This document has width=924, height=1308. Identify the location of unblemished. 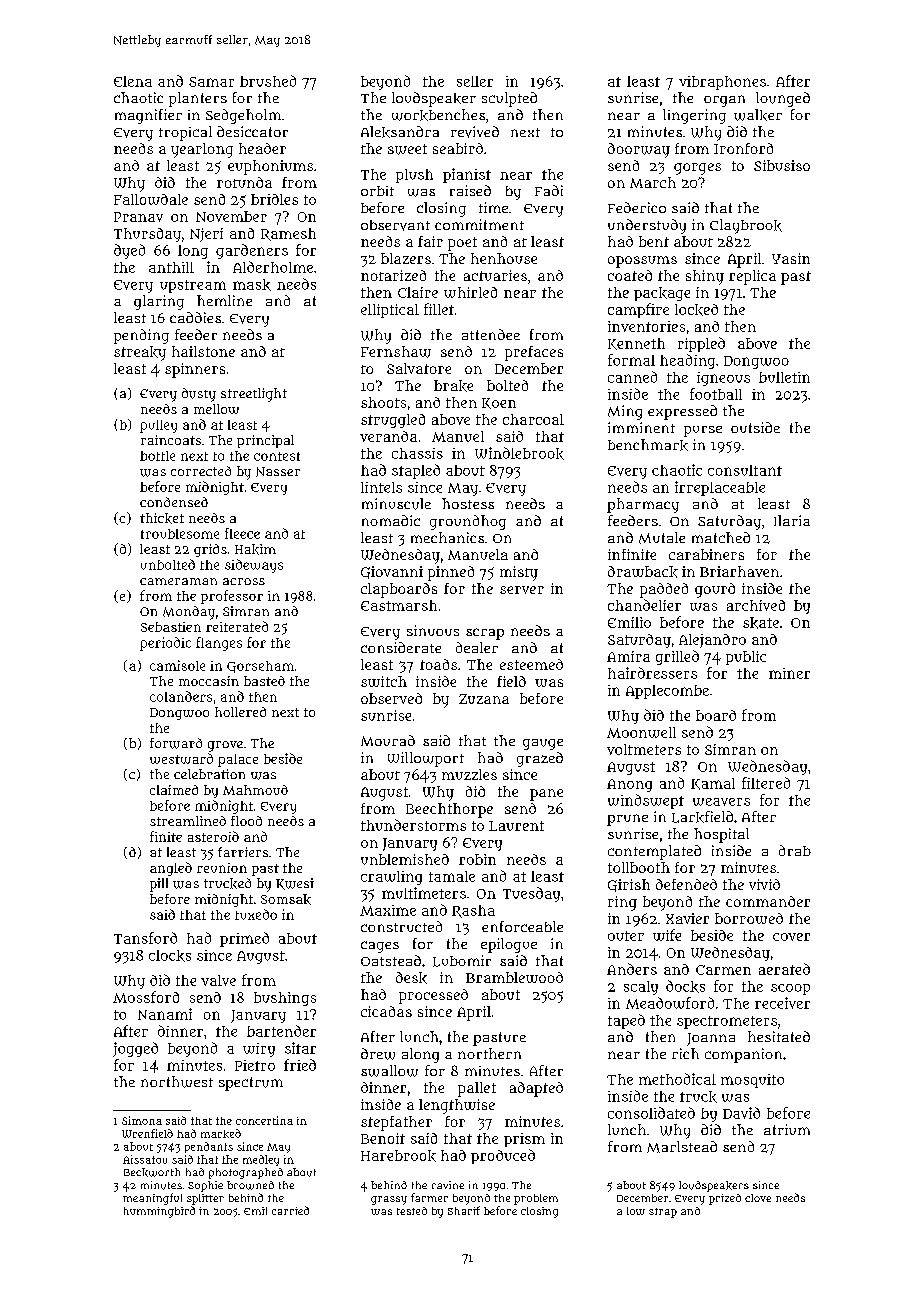
(405, 859).
